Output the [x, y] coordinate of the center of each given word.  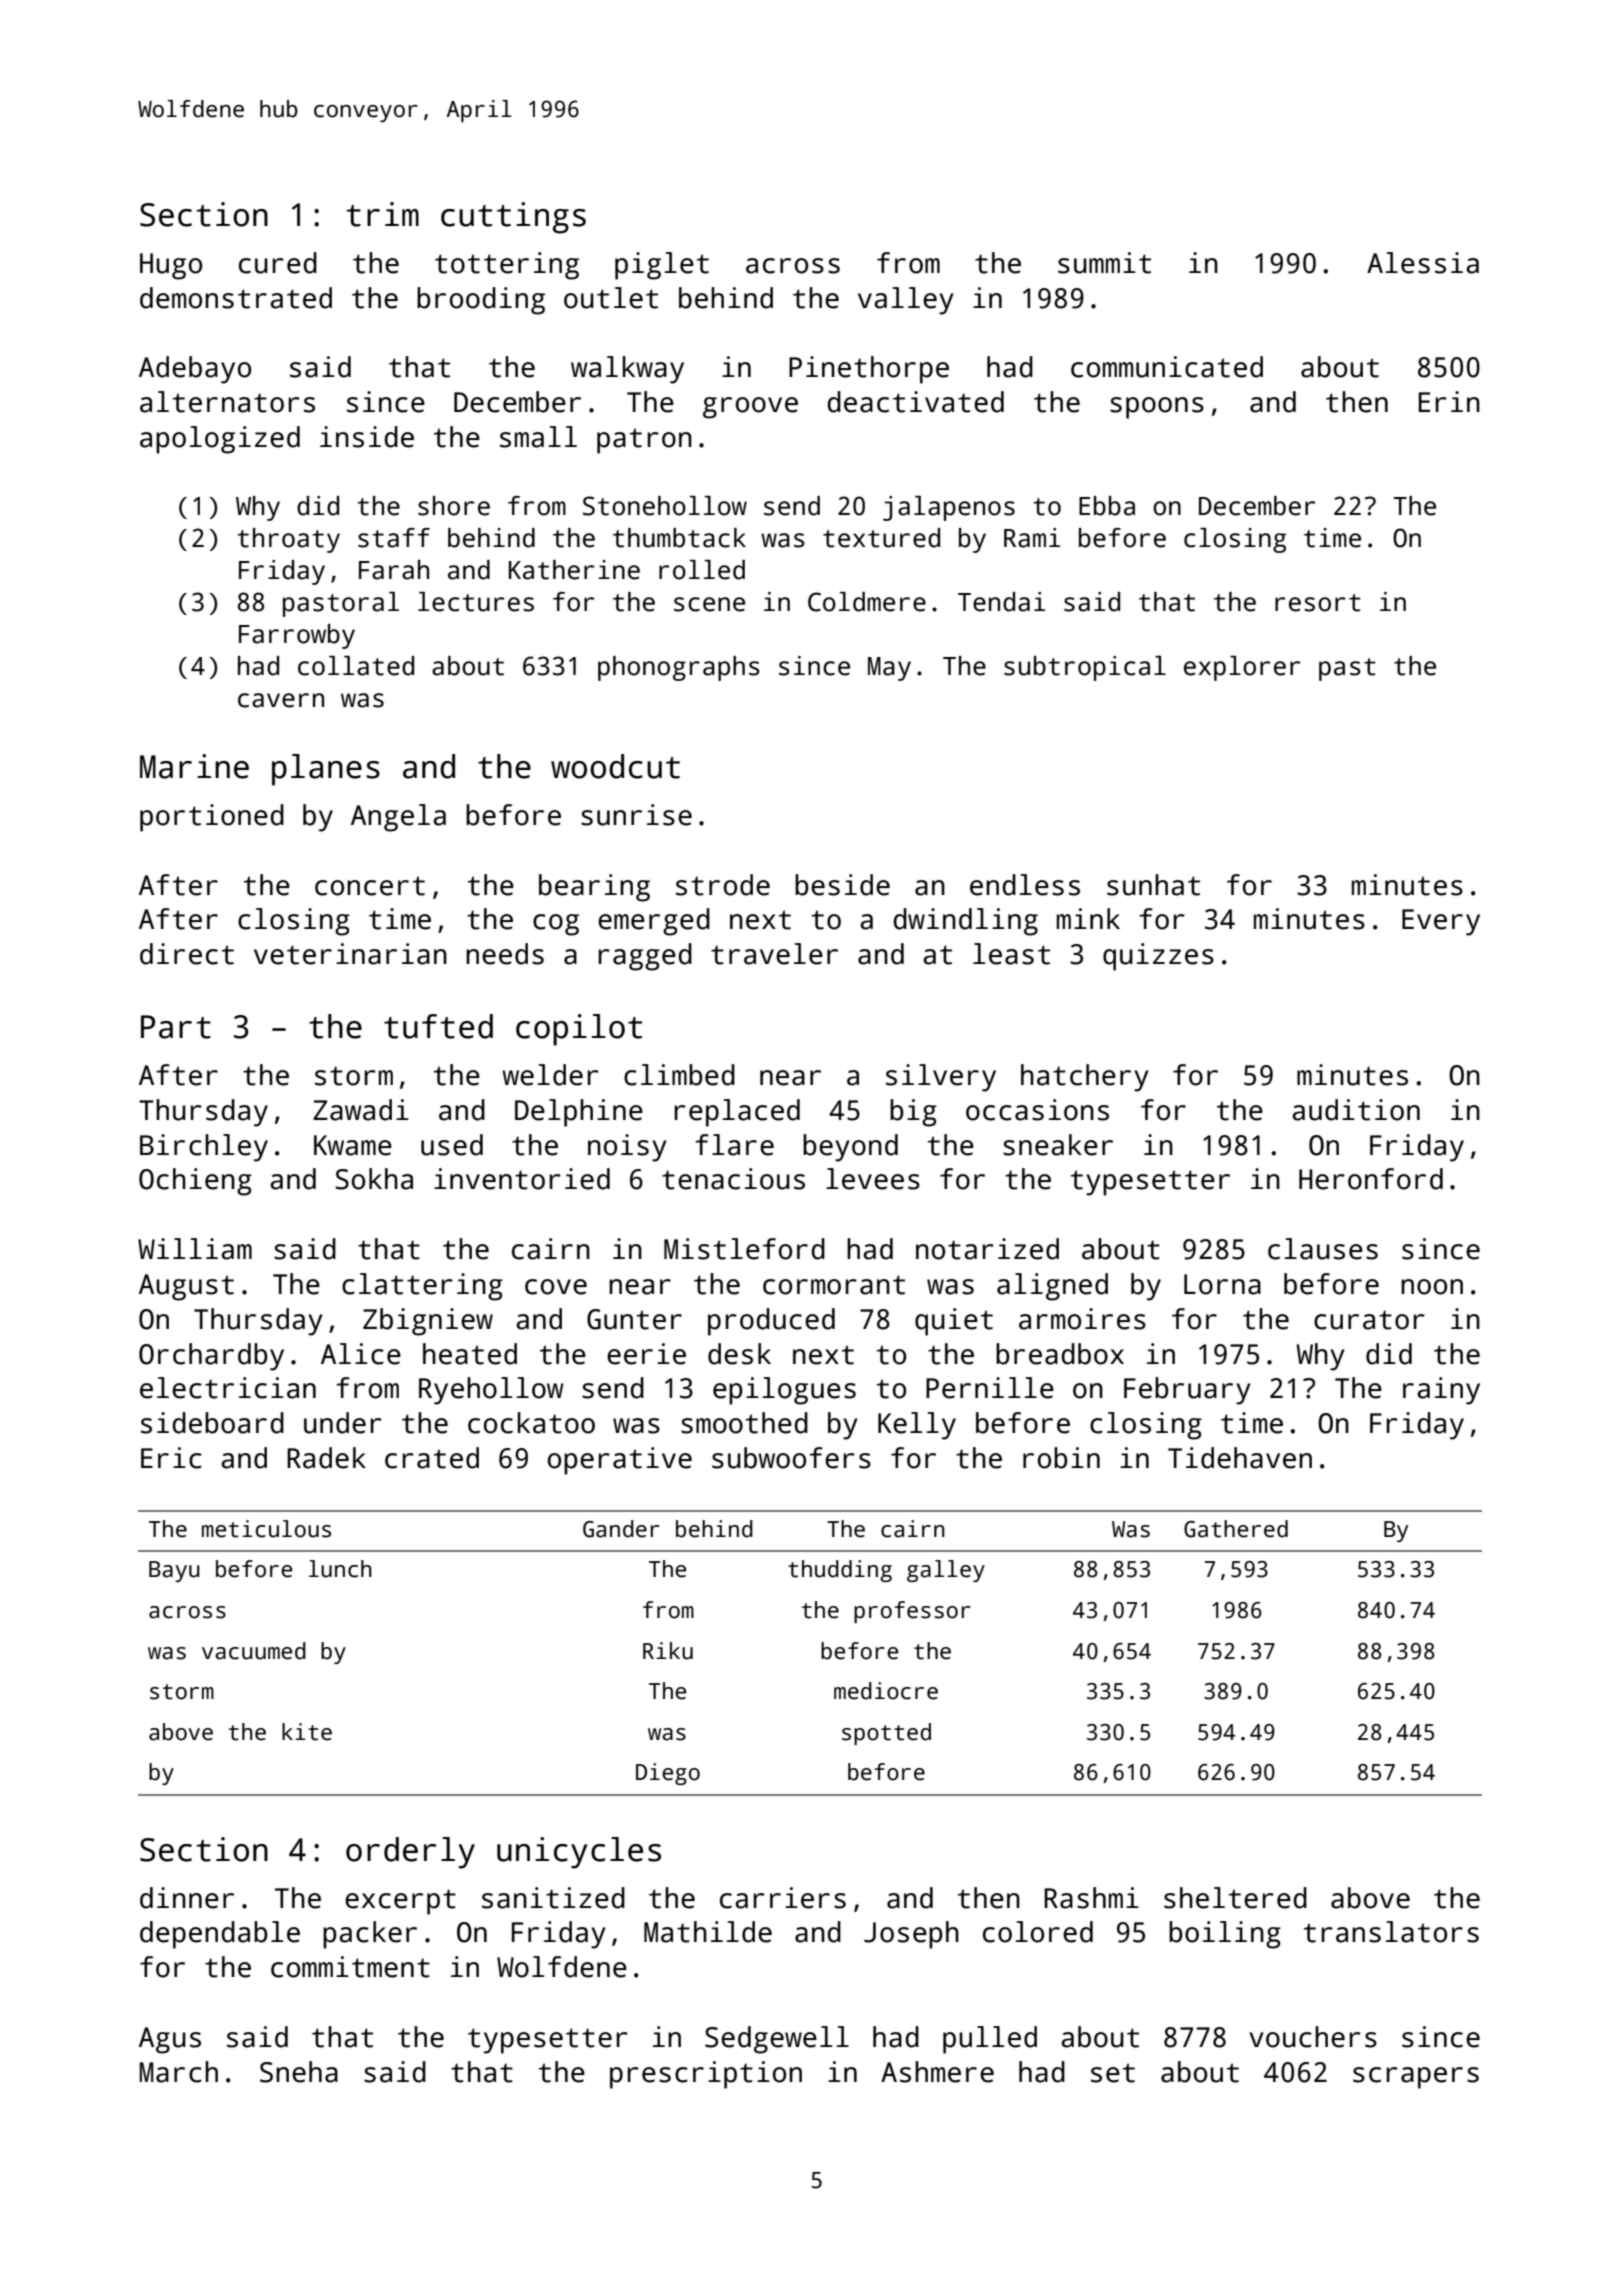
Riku [668, 1651]
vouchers [1313, 2037]
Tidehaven [1240, 1458]
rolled [702, 570]
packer [370, 1935]
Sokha [374, 1179]
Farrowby [297, 636]
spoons [1157, 408]
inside [367, 437]
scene [709, 604]
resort [1318, 603]
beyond [850, 1148]
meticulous [266, 1529]
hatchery [1085, 1078]
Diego [668, 1774]
